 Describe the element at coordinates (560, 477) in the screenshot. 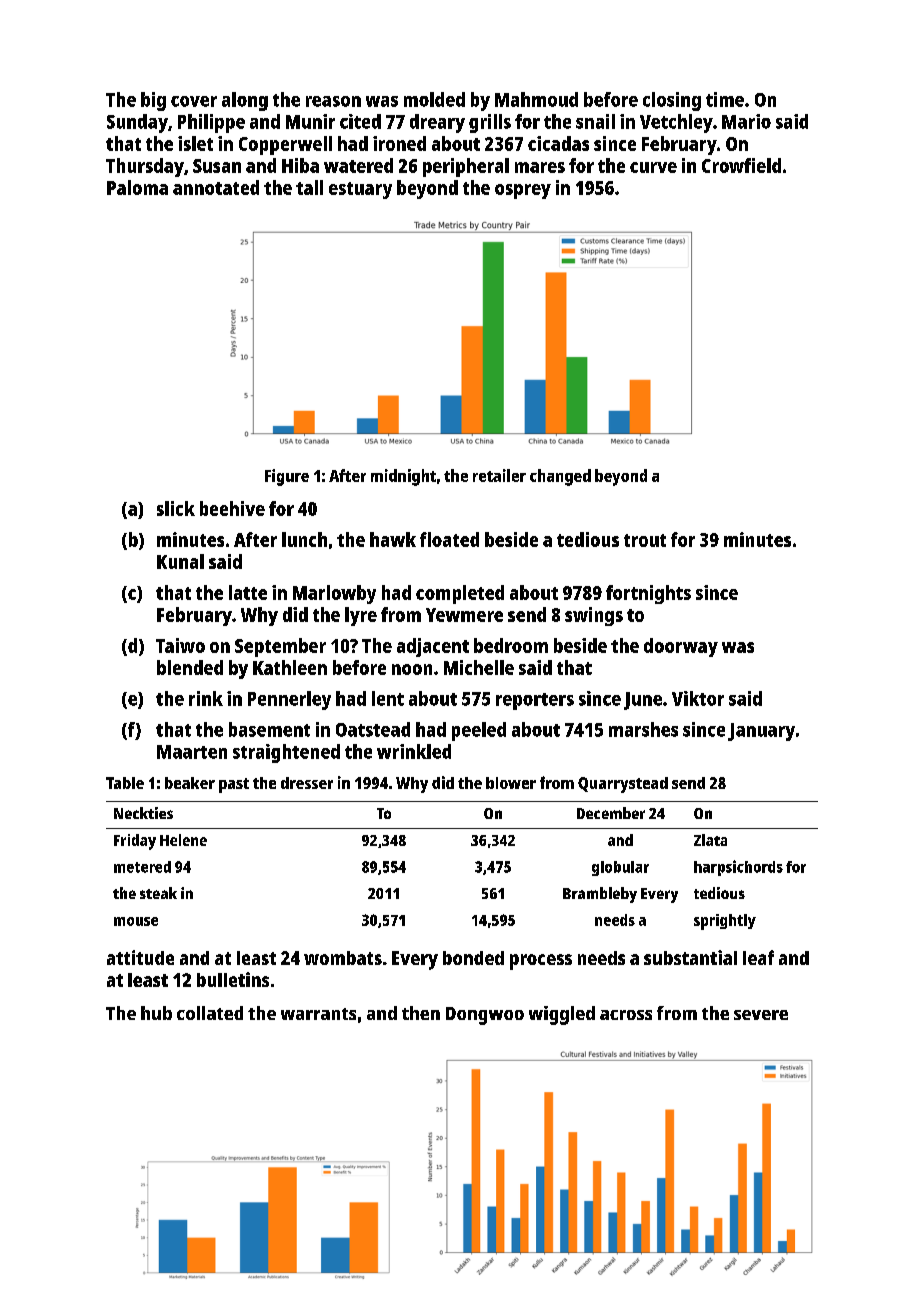

I see `changed` at that location.
